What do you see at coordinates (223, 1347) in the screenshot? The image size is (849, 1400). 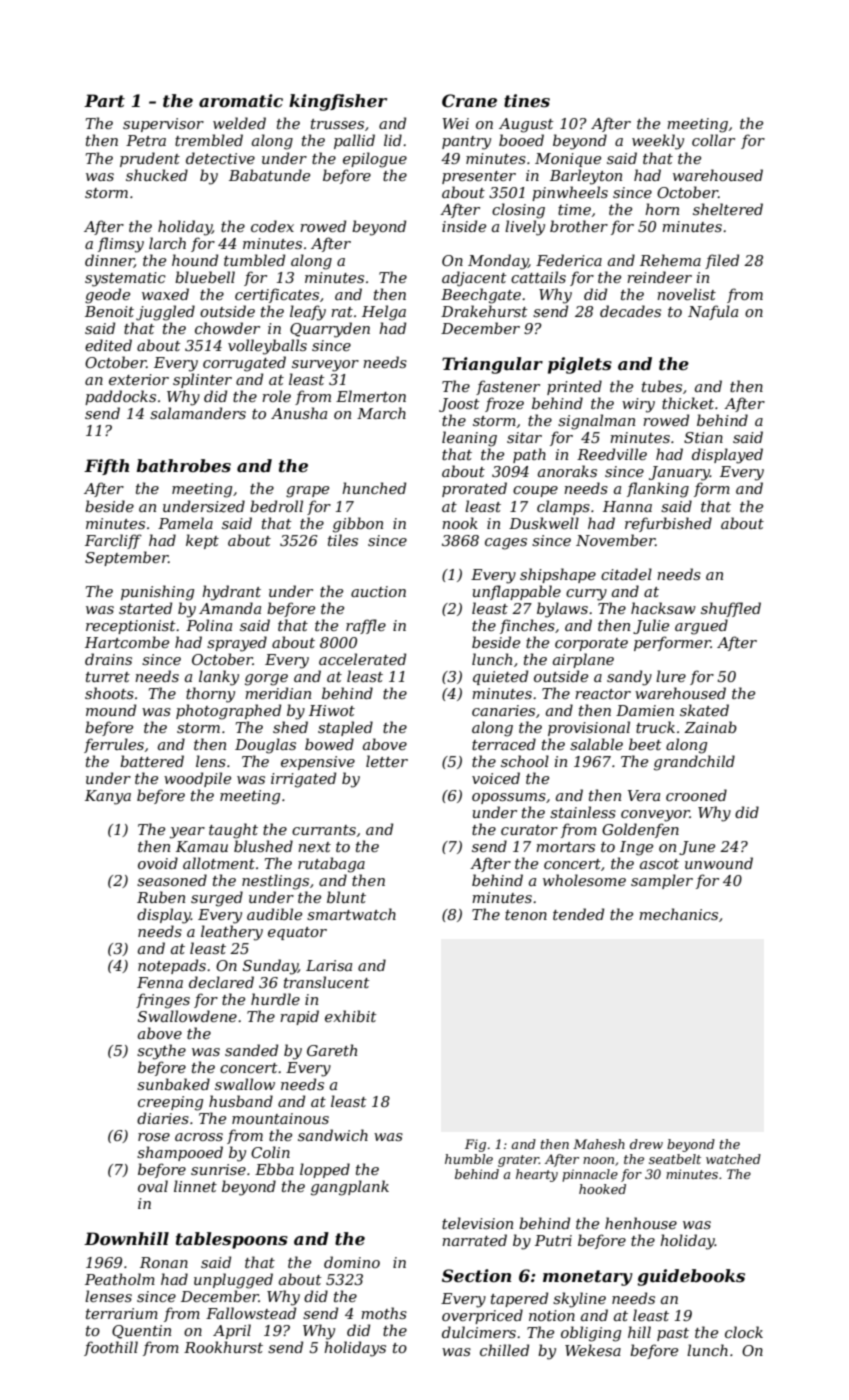 I see `Rookhurst` at bounding box center [223, 1347].
